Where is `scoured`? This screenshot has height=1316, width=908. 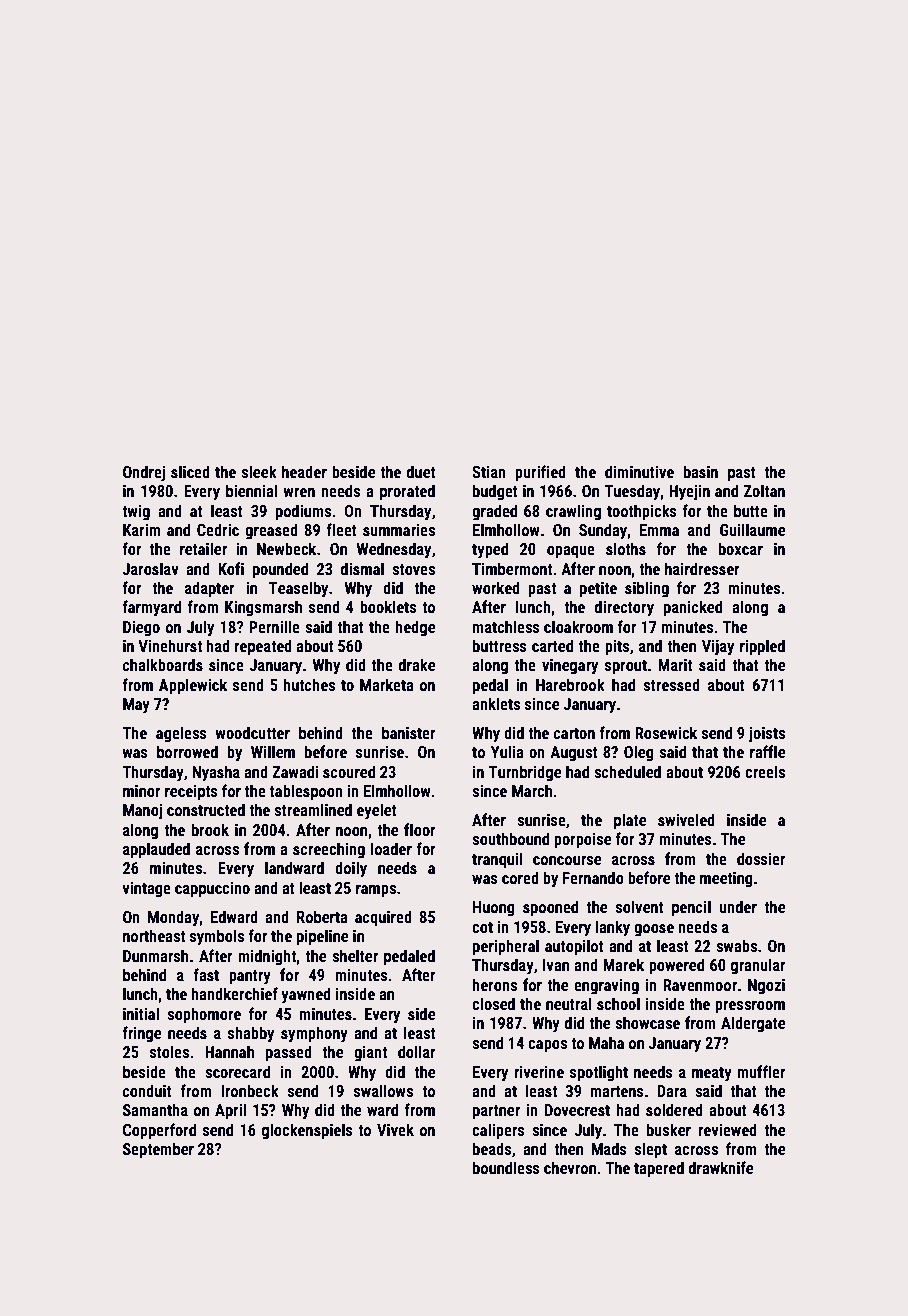
scoured is located at coordinates (349, 771).
